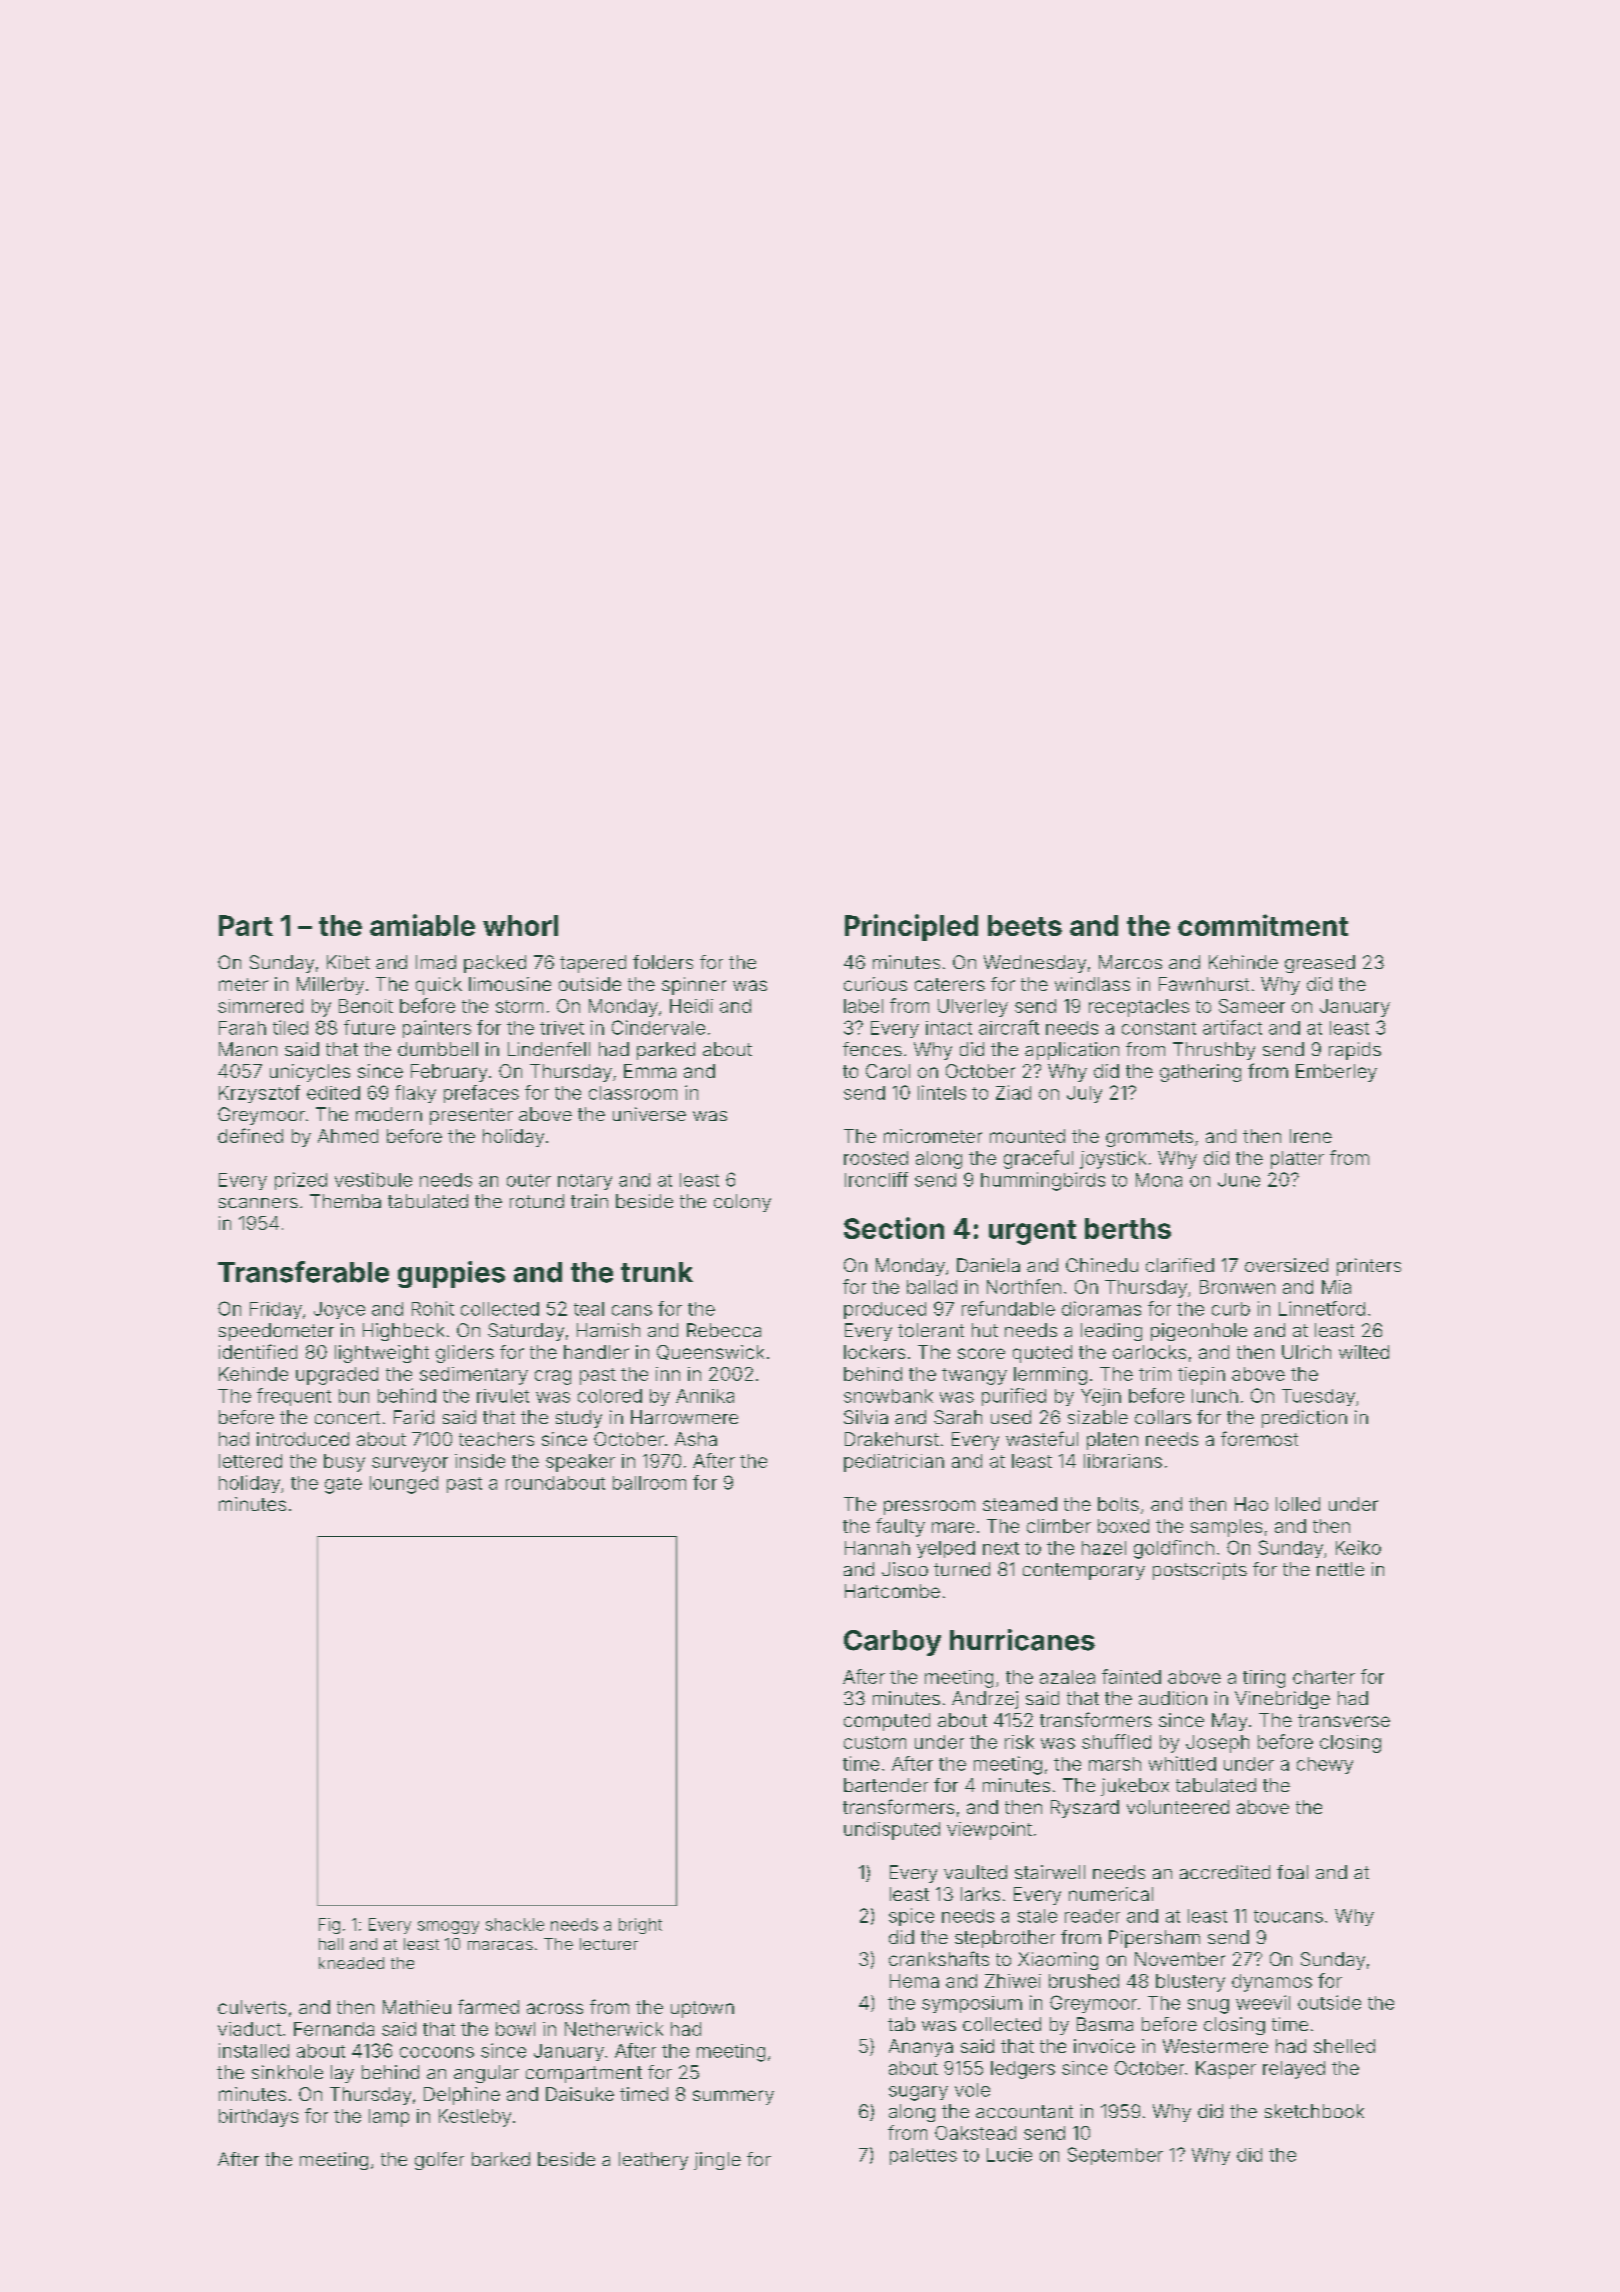 The height and width of the image is (2292, 1620). Describe the element at coordinates (439, 2161) in the image. I see `golfer` at that location.
